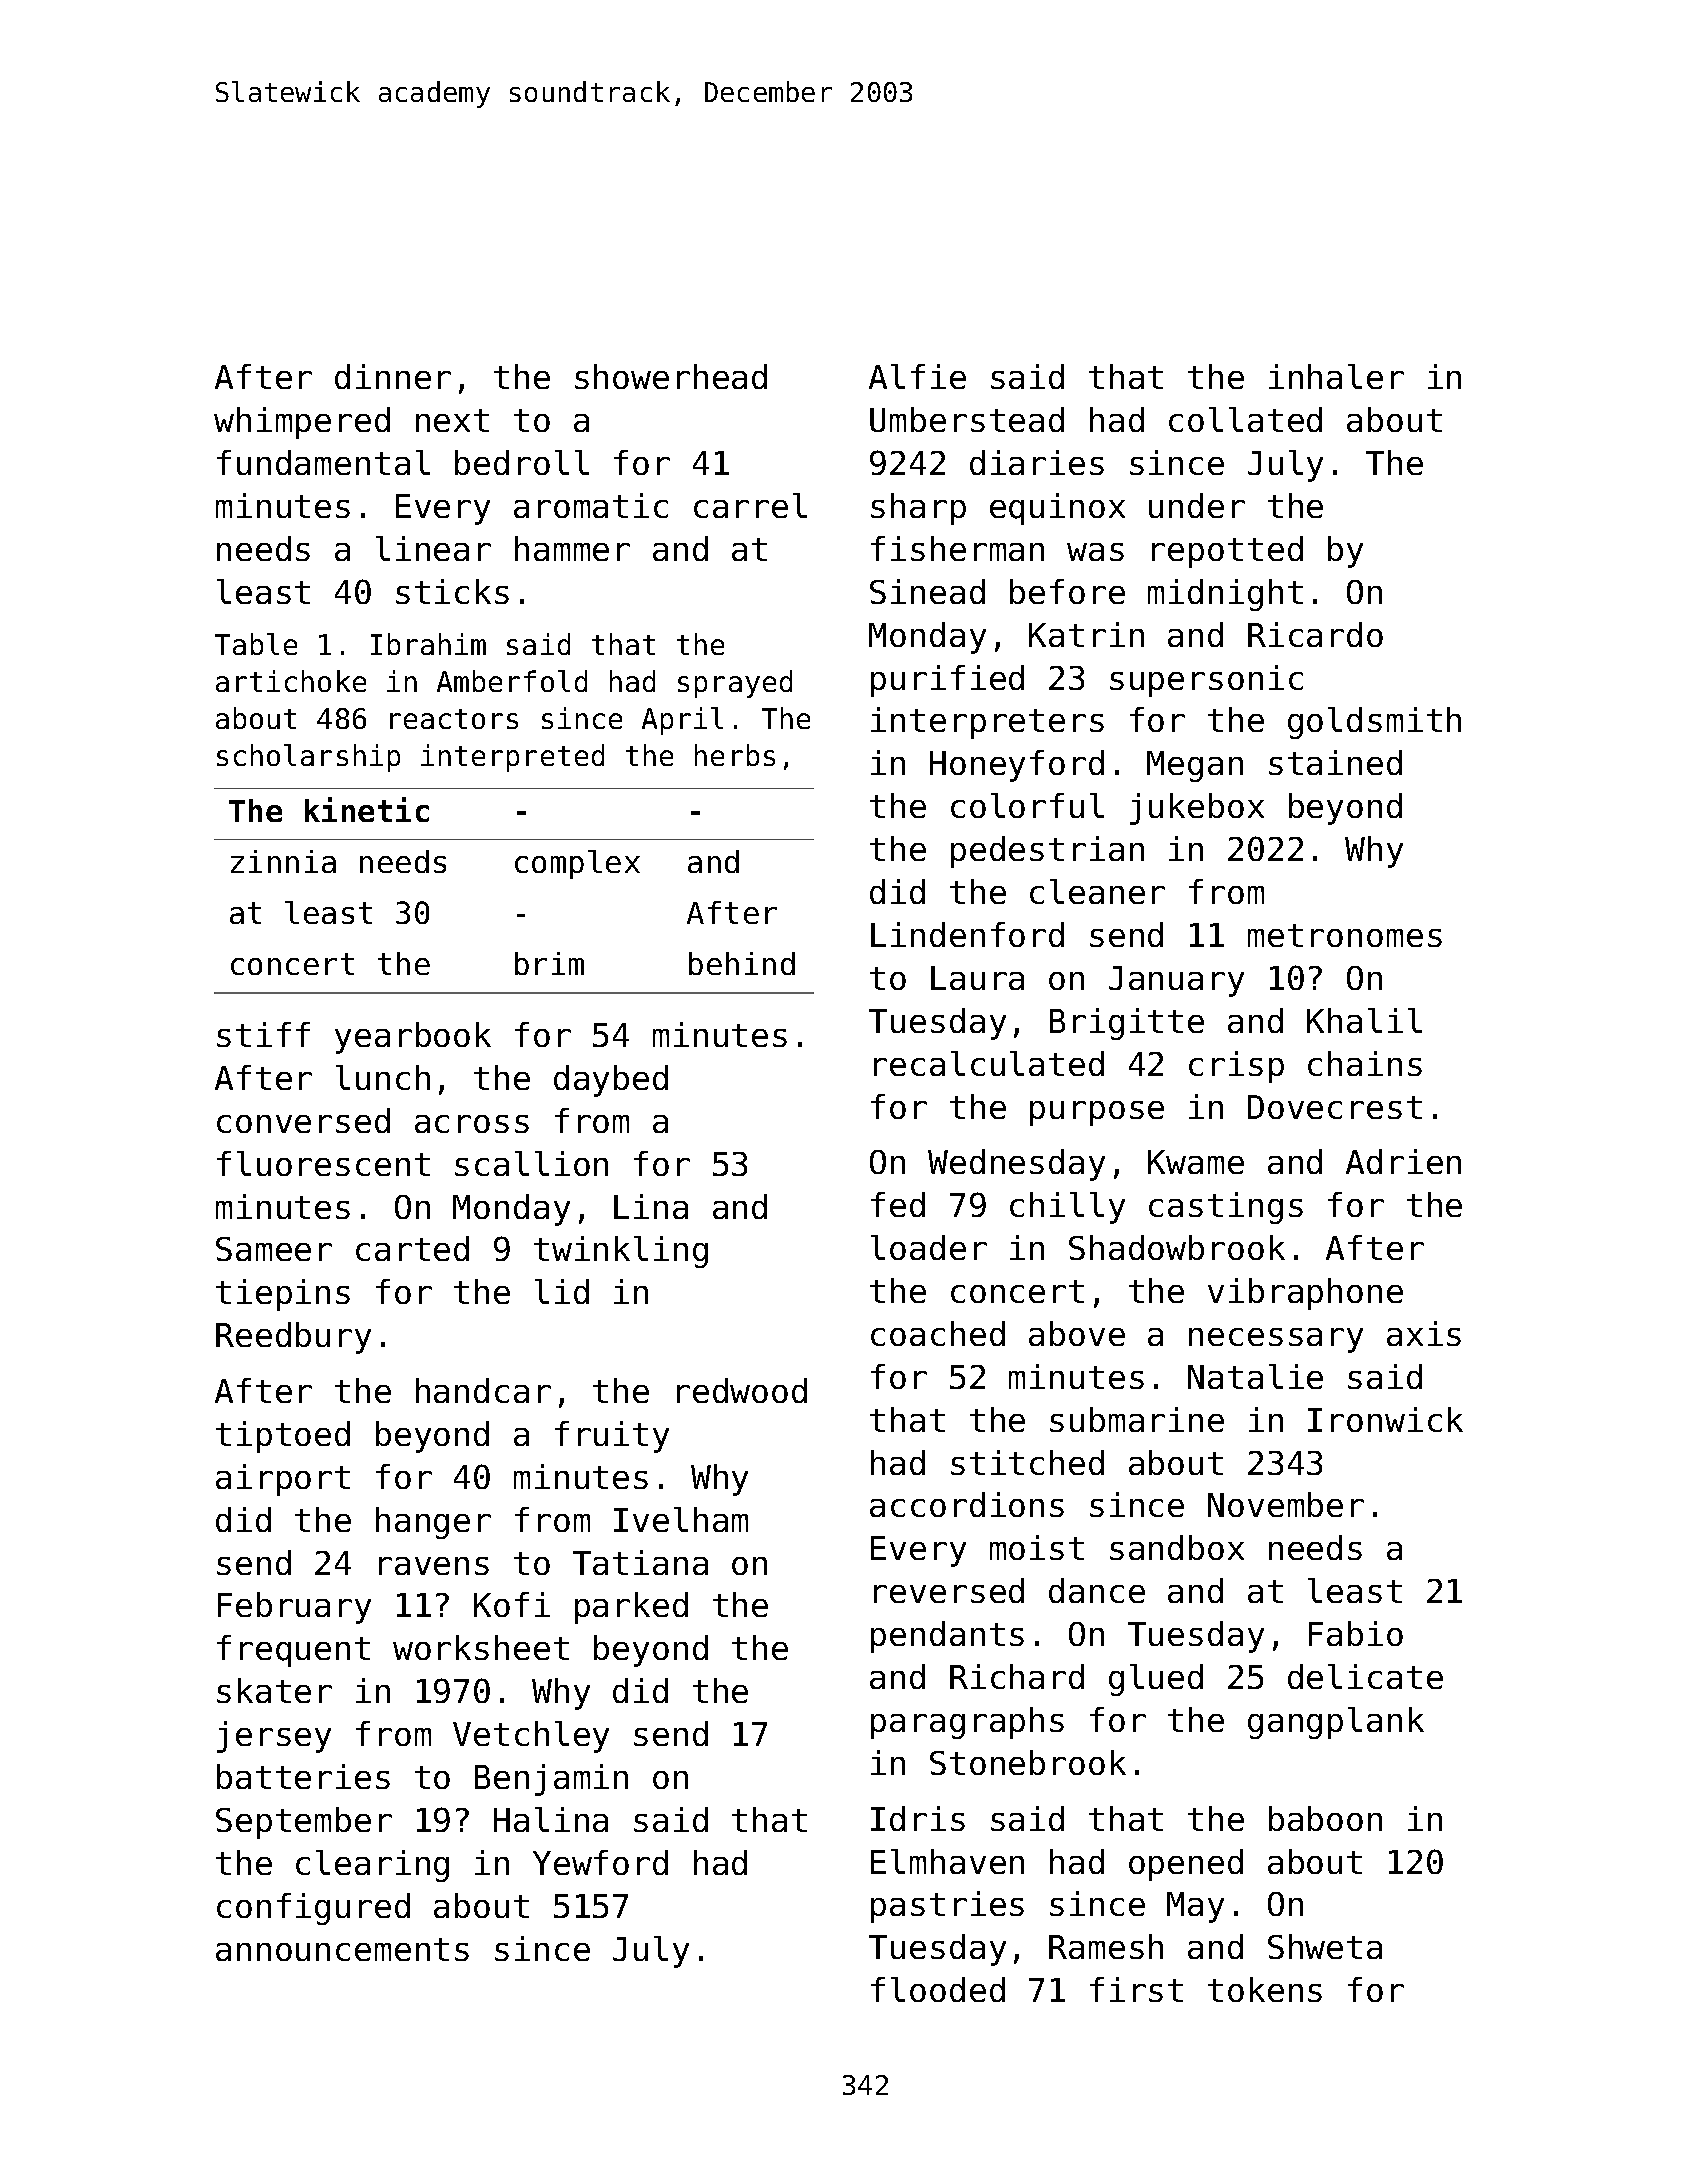 This screenshot has height=2178, width=1683. Describe the element at coordinates (393, 376) in the screenshot. I see `dinner` at that location.
